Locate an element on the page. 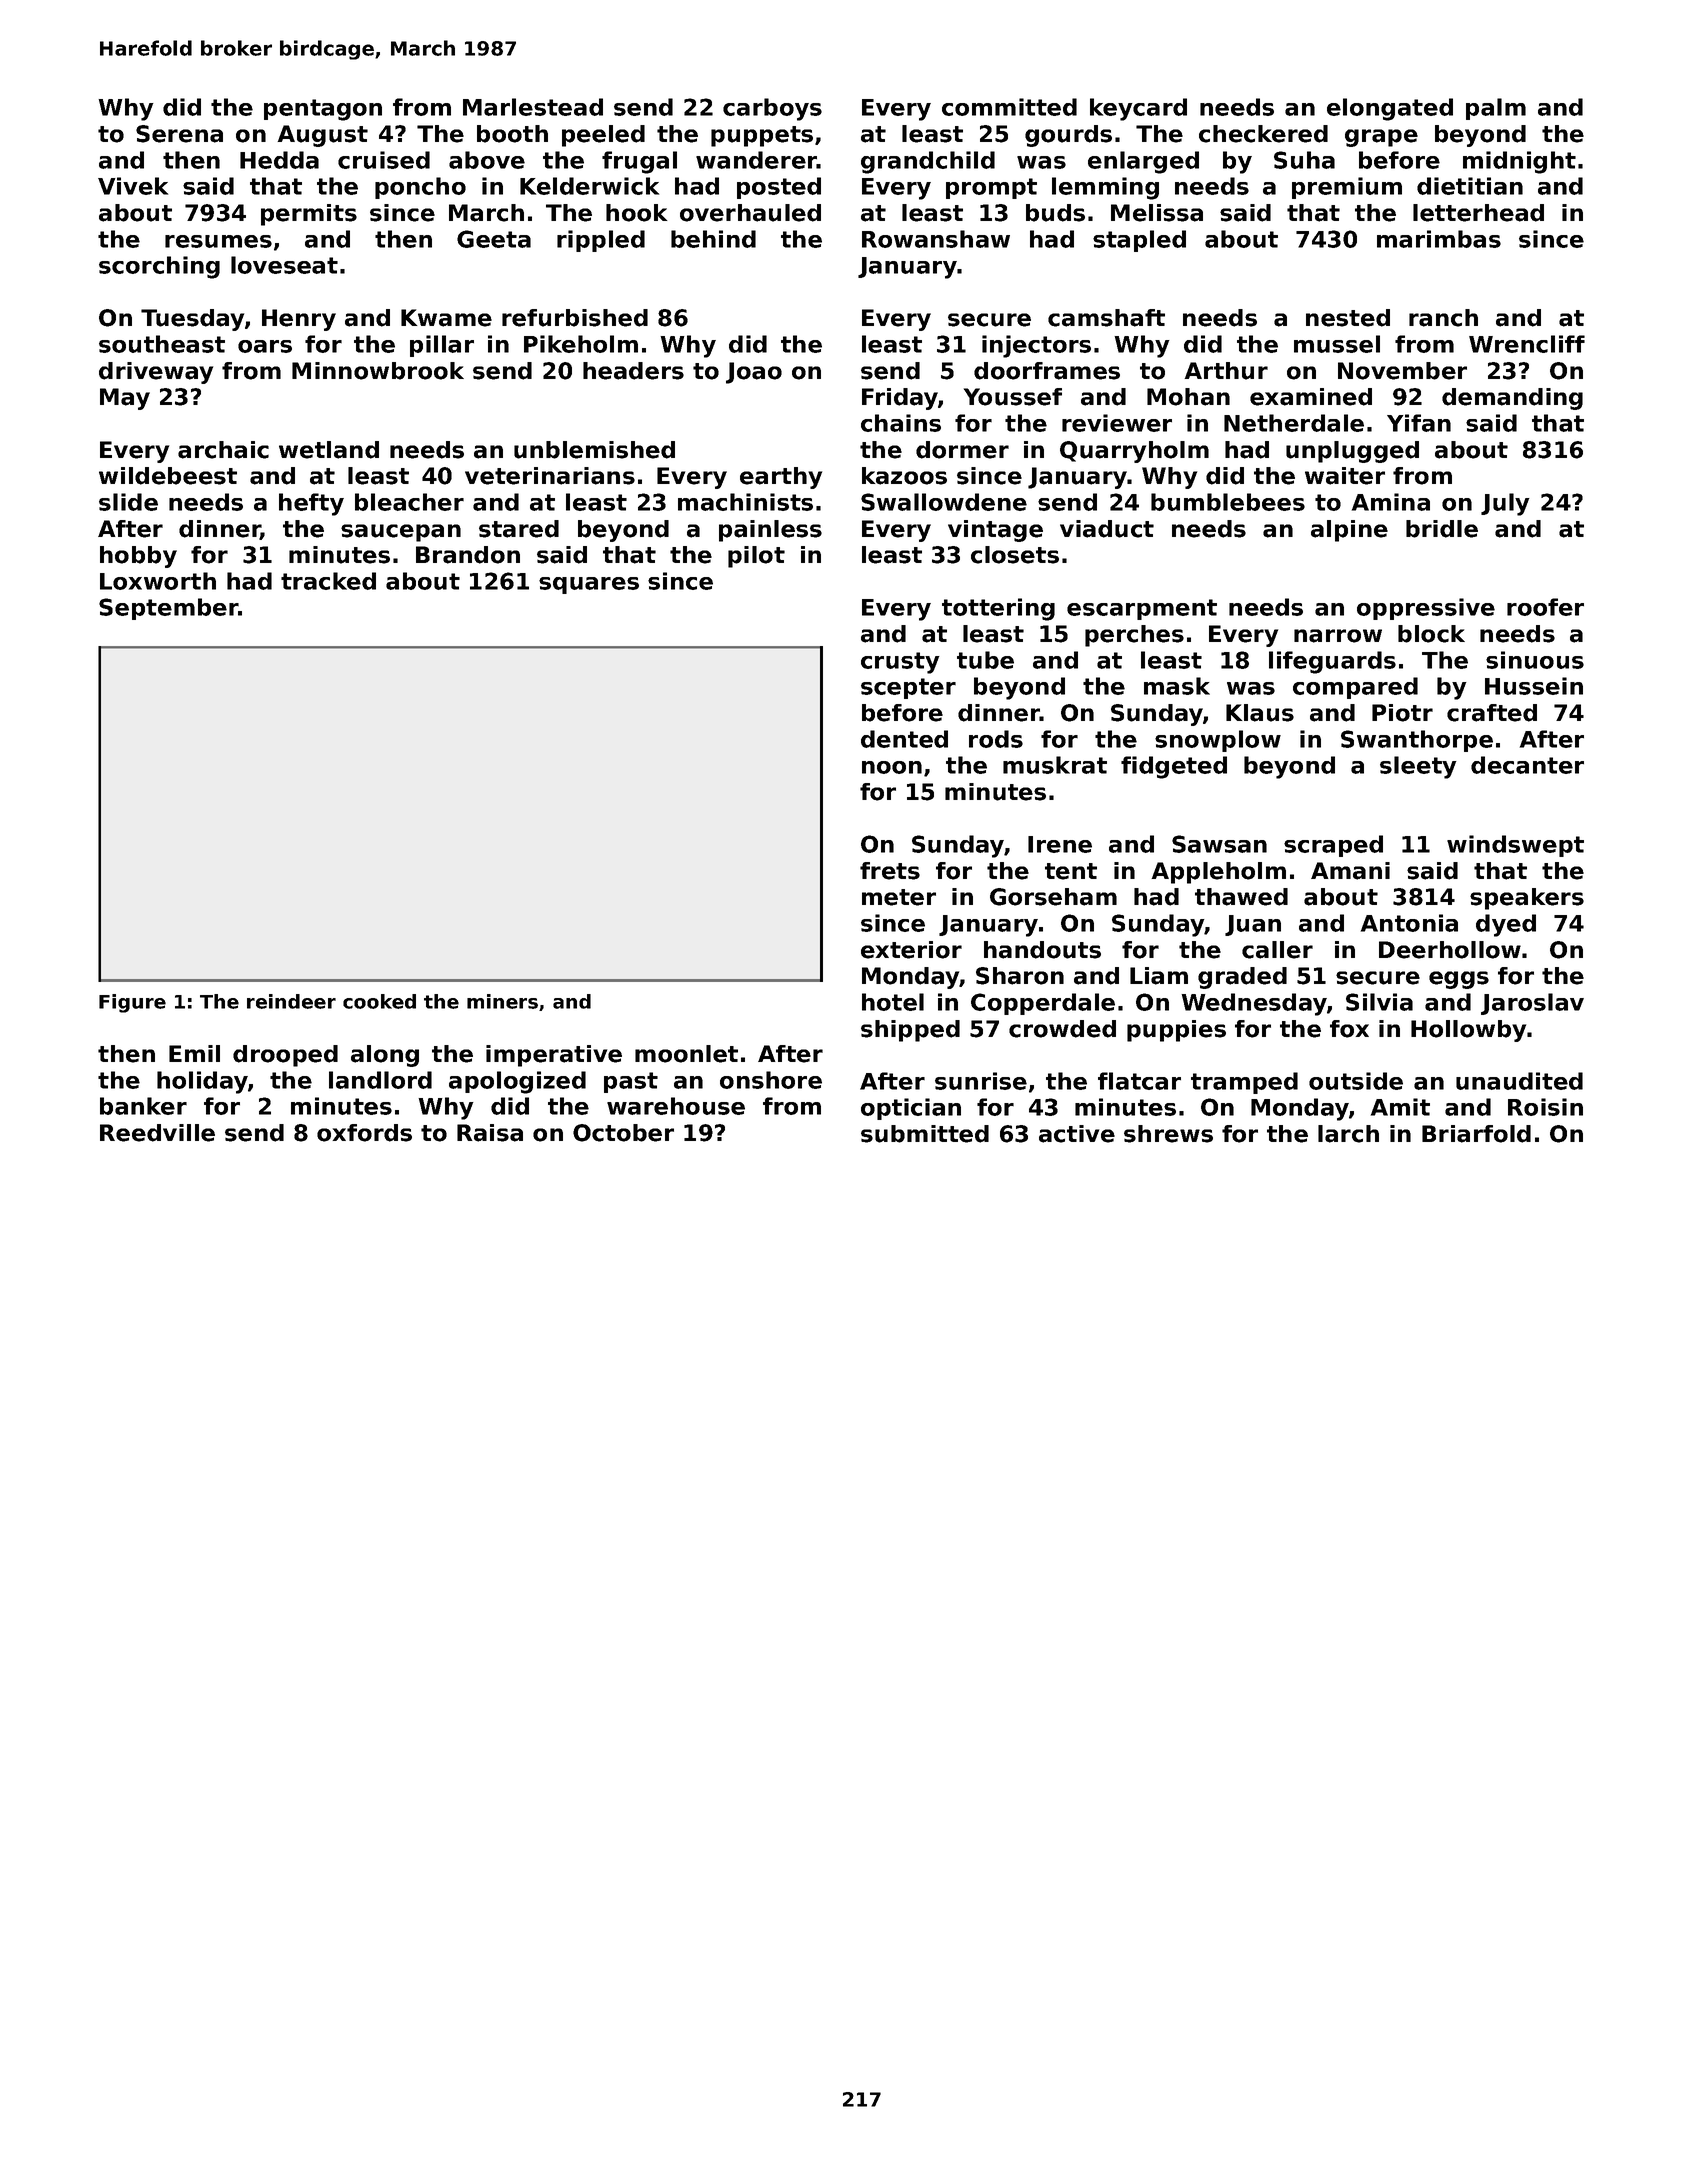 This document has height=2178, width=1683. wetland is located at coordinates (329, 450).
